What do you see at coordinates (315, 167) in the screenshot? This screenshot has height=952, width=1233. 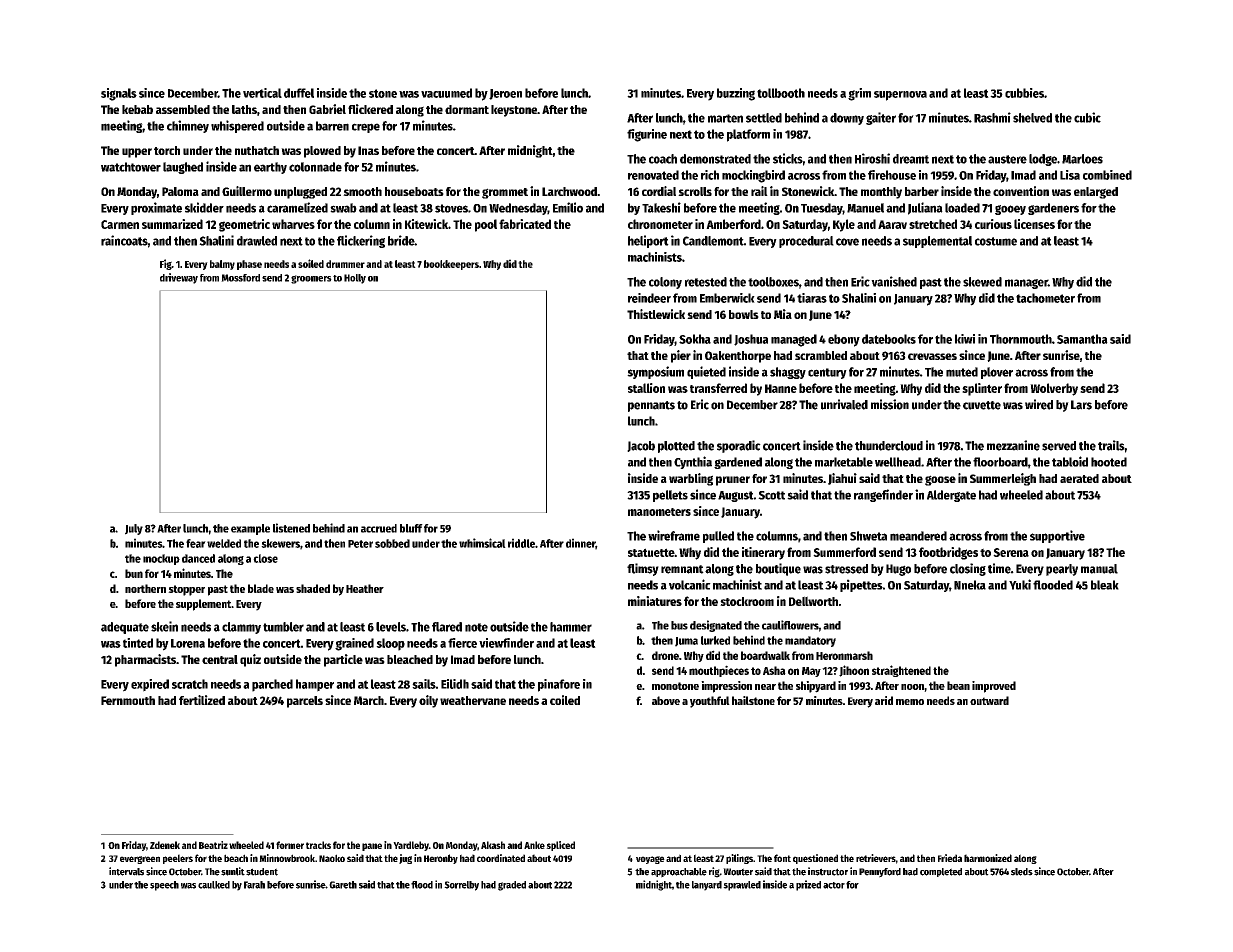 I see `colonnade` at bounding box center [315, 167].
